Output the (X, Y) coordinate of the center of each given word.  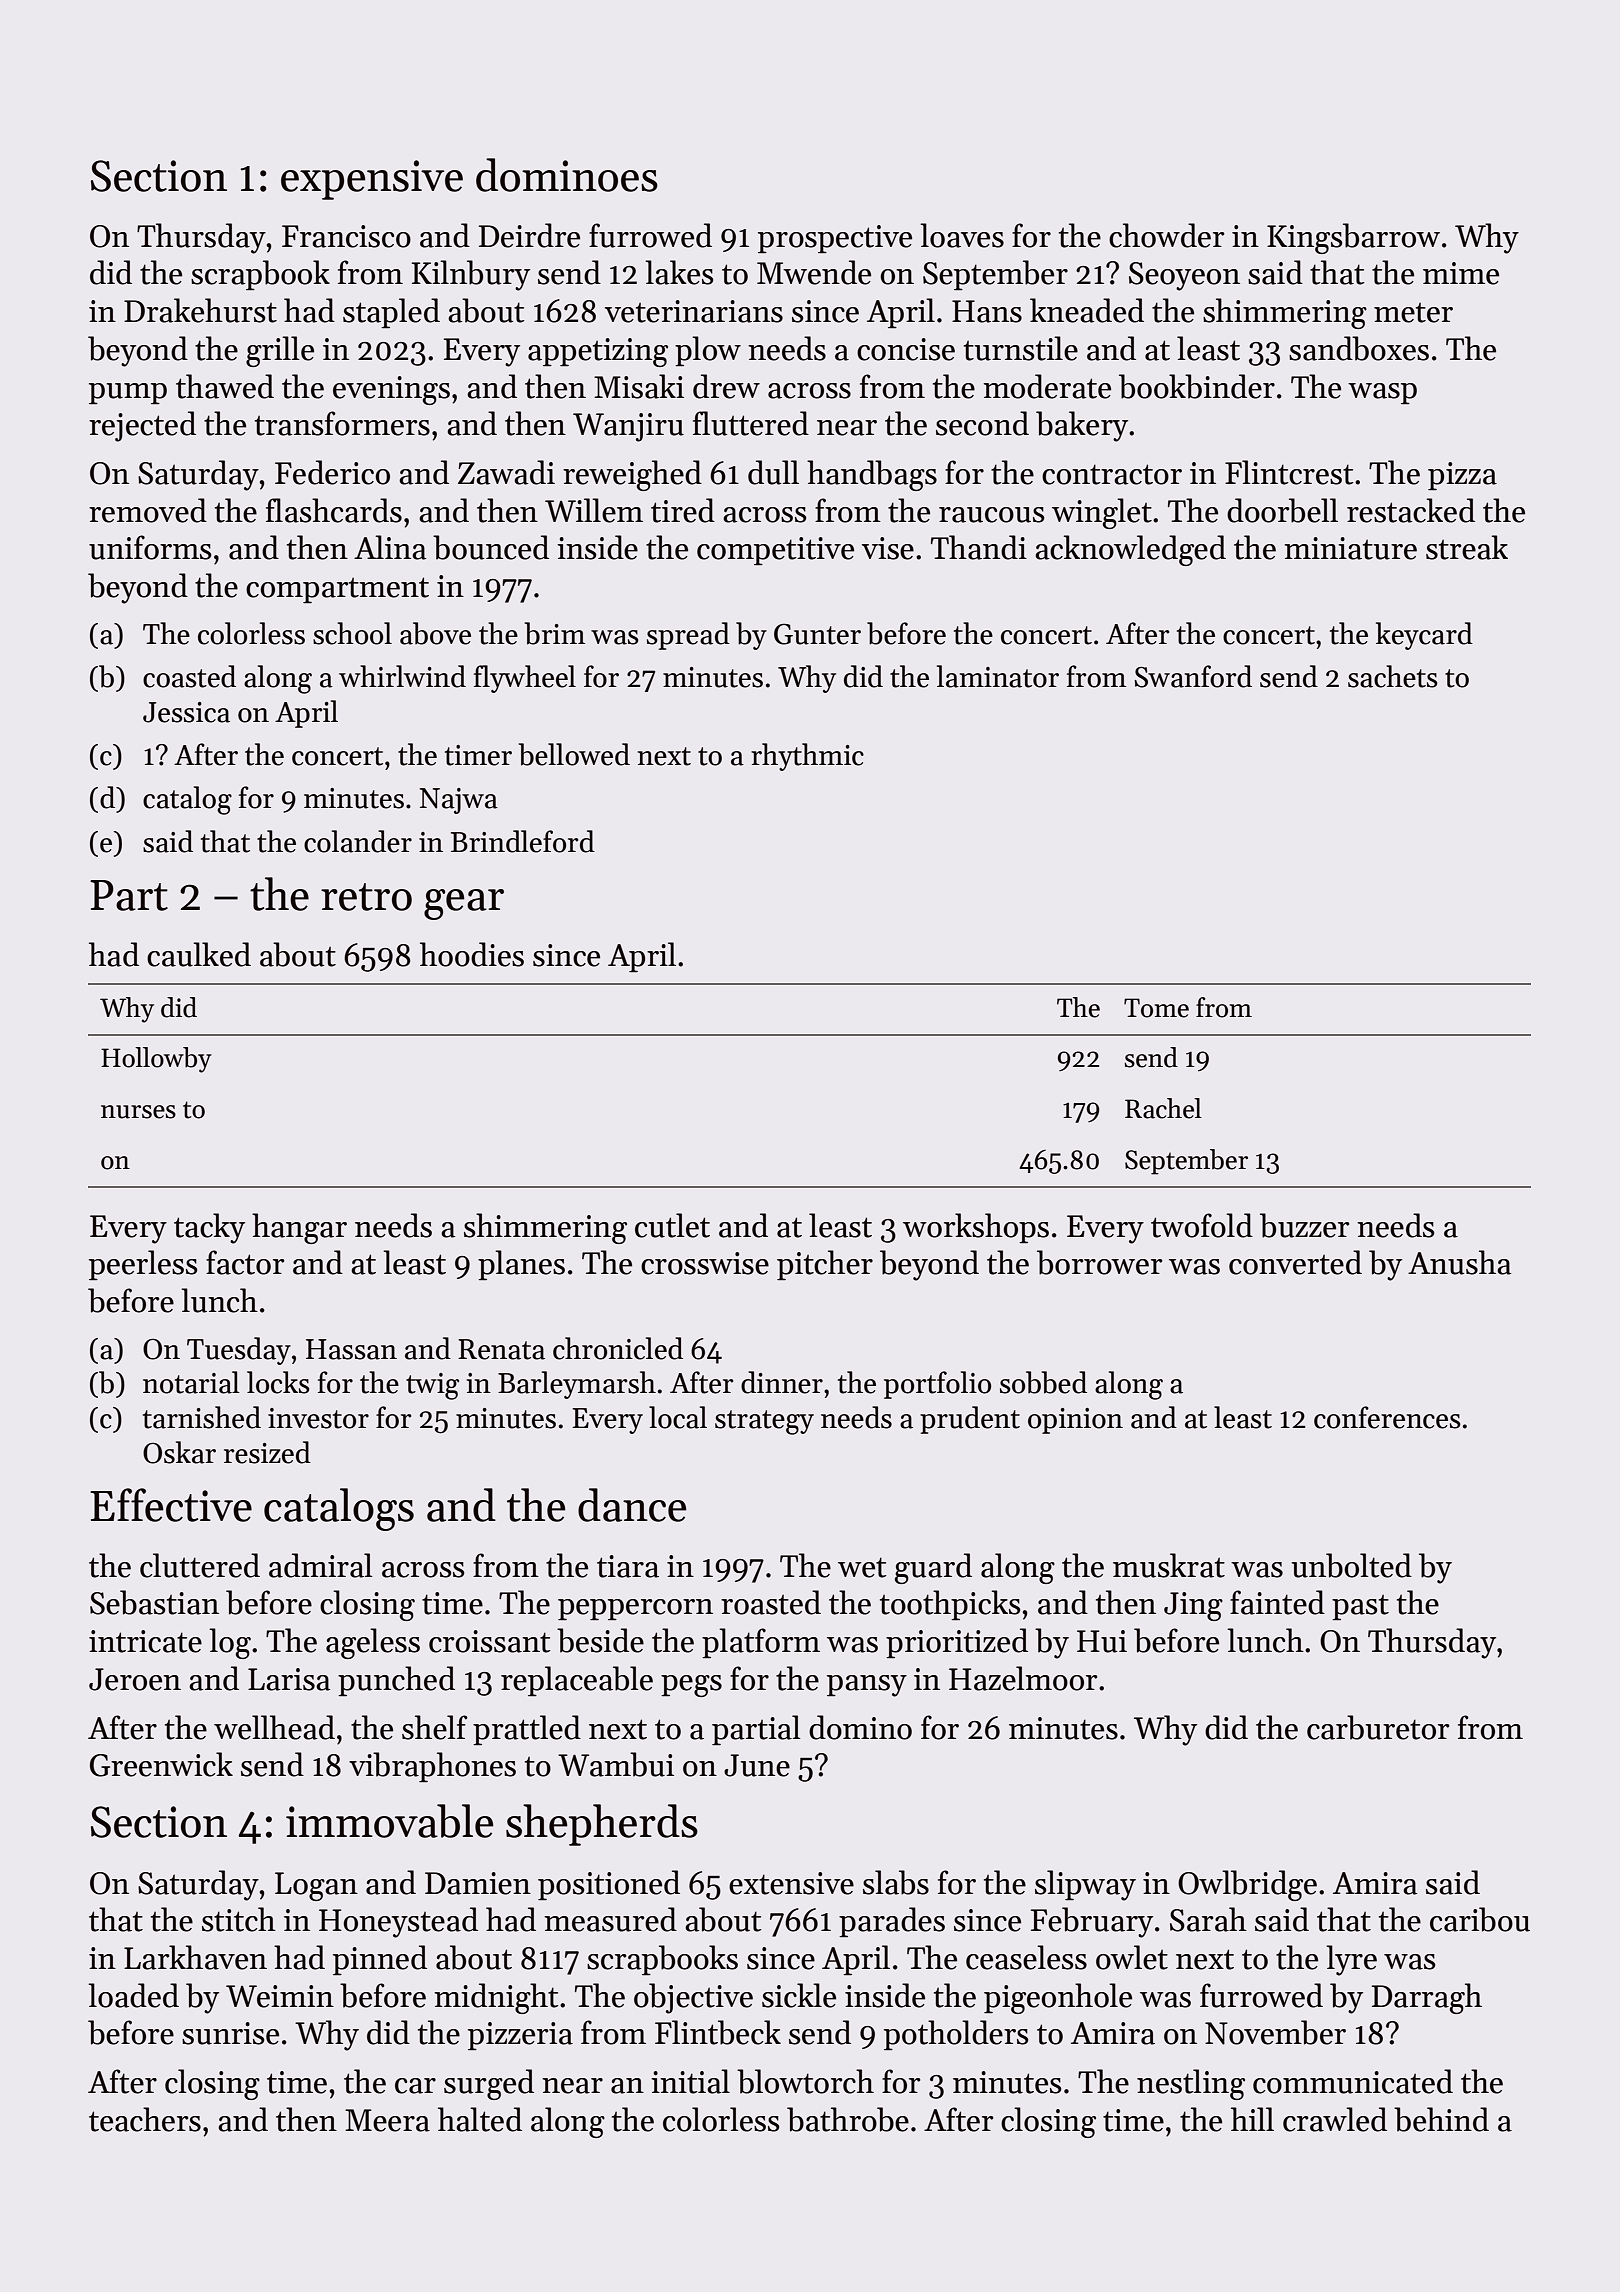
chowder (1166, 235)
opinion (1075, 1421)
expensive (372, 180)
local (678, 1417)
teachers (145, 2119)
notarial (191, 1382)
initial (690, 2081)
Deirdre (529, 235)
